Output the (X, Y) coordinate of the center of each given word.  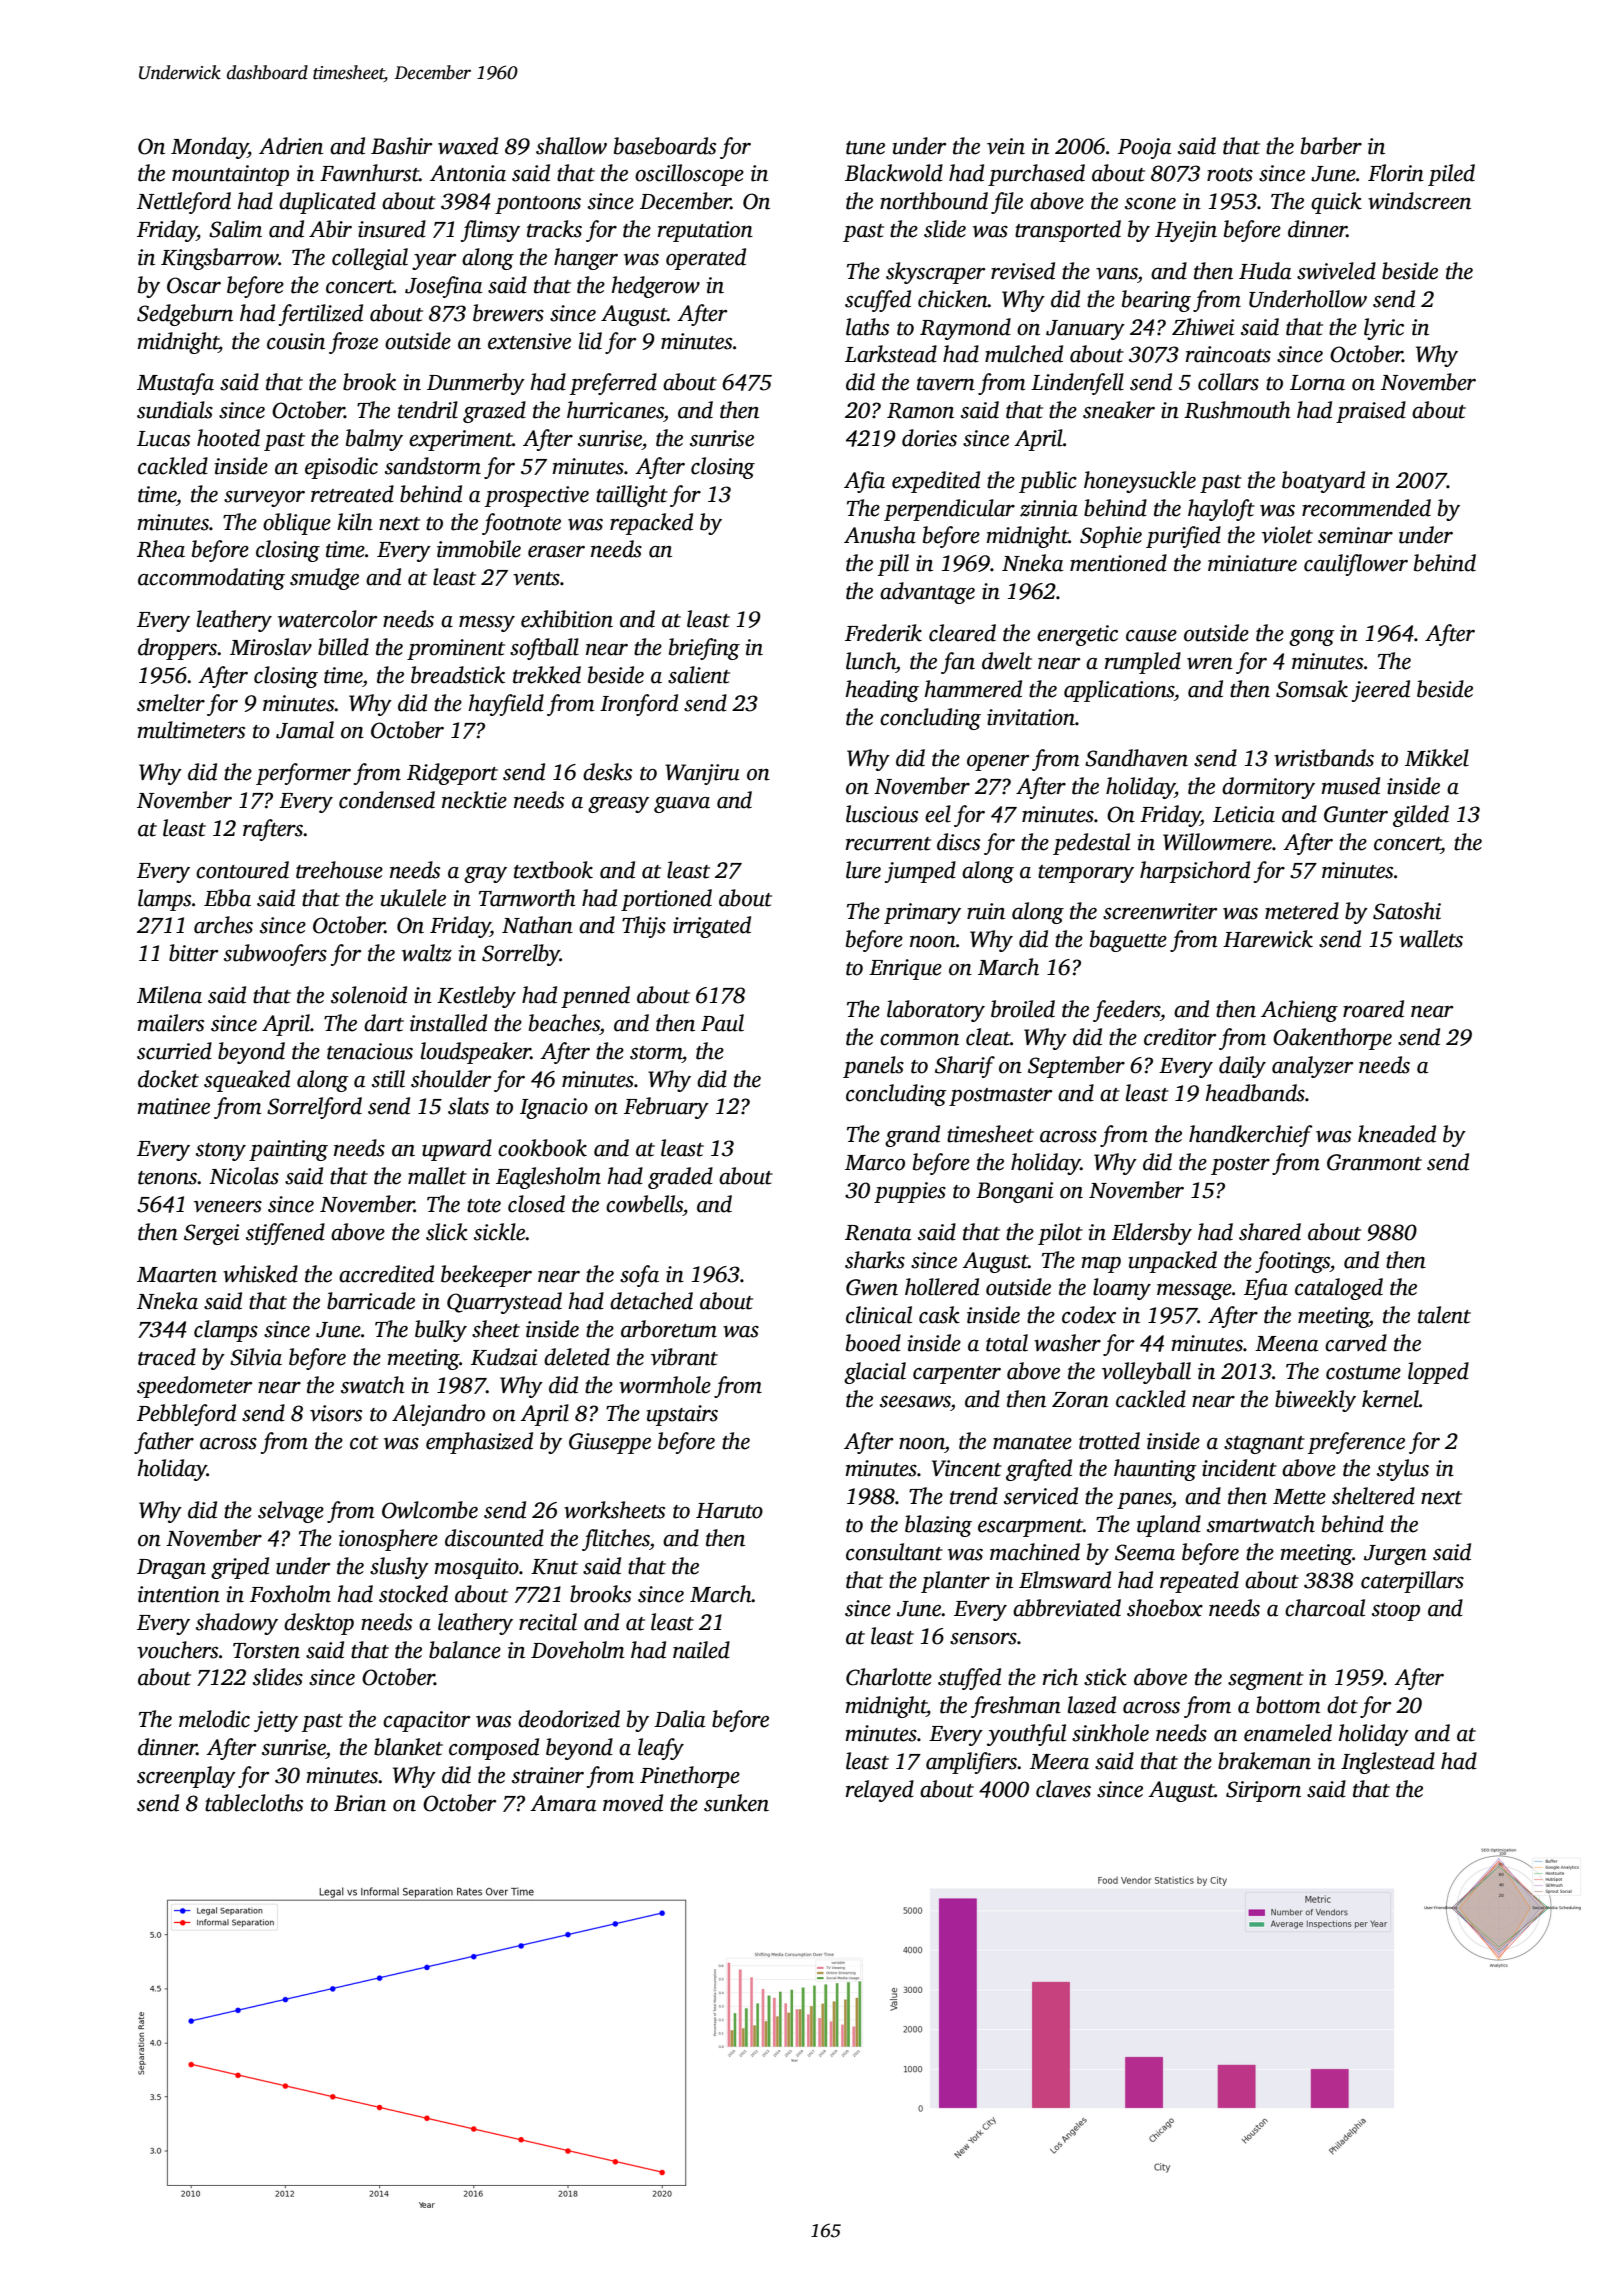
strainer (548, 1775)
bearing (1156, 301)
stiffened (285, 1234)
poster (1240, 1166)
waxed (468, 146)
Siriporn (1263, 1791)
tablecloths (254, 1803)
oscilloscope (689, 175)
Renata (878, 1233)
